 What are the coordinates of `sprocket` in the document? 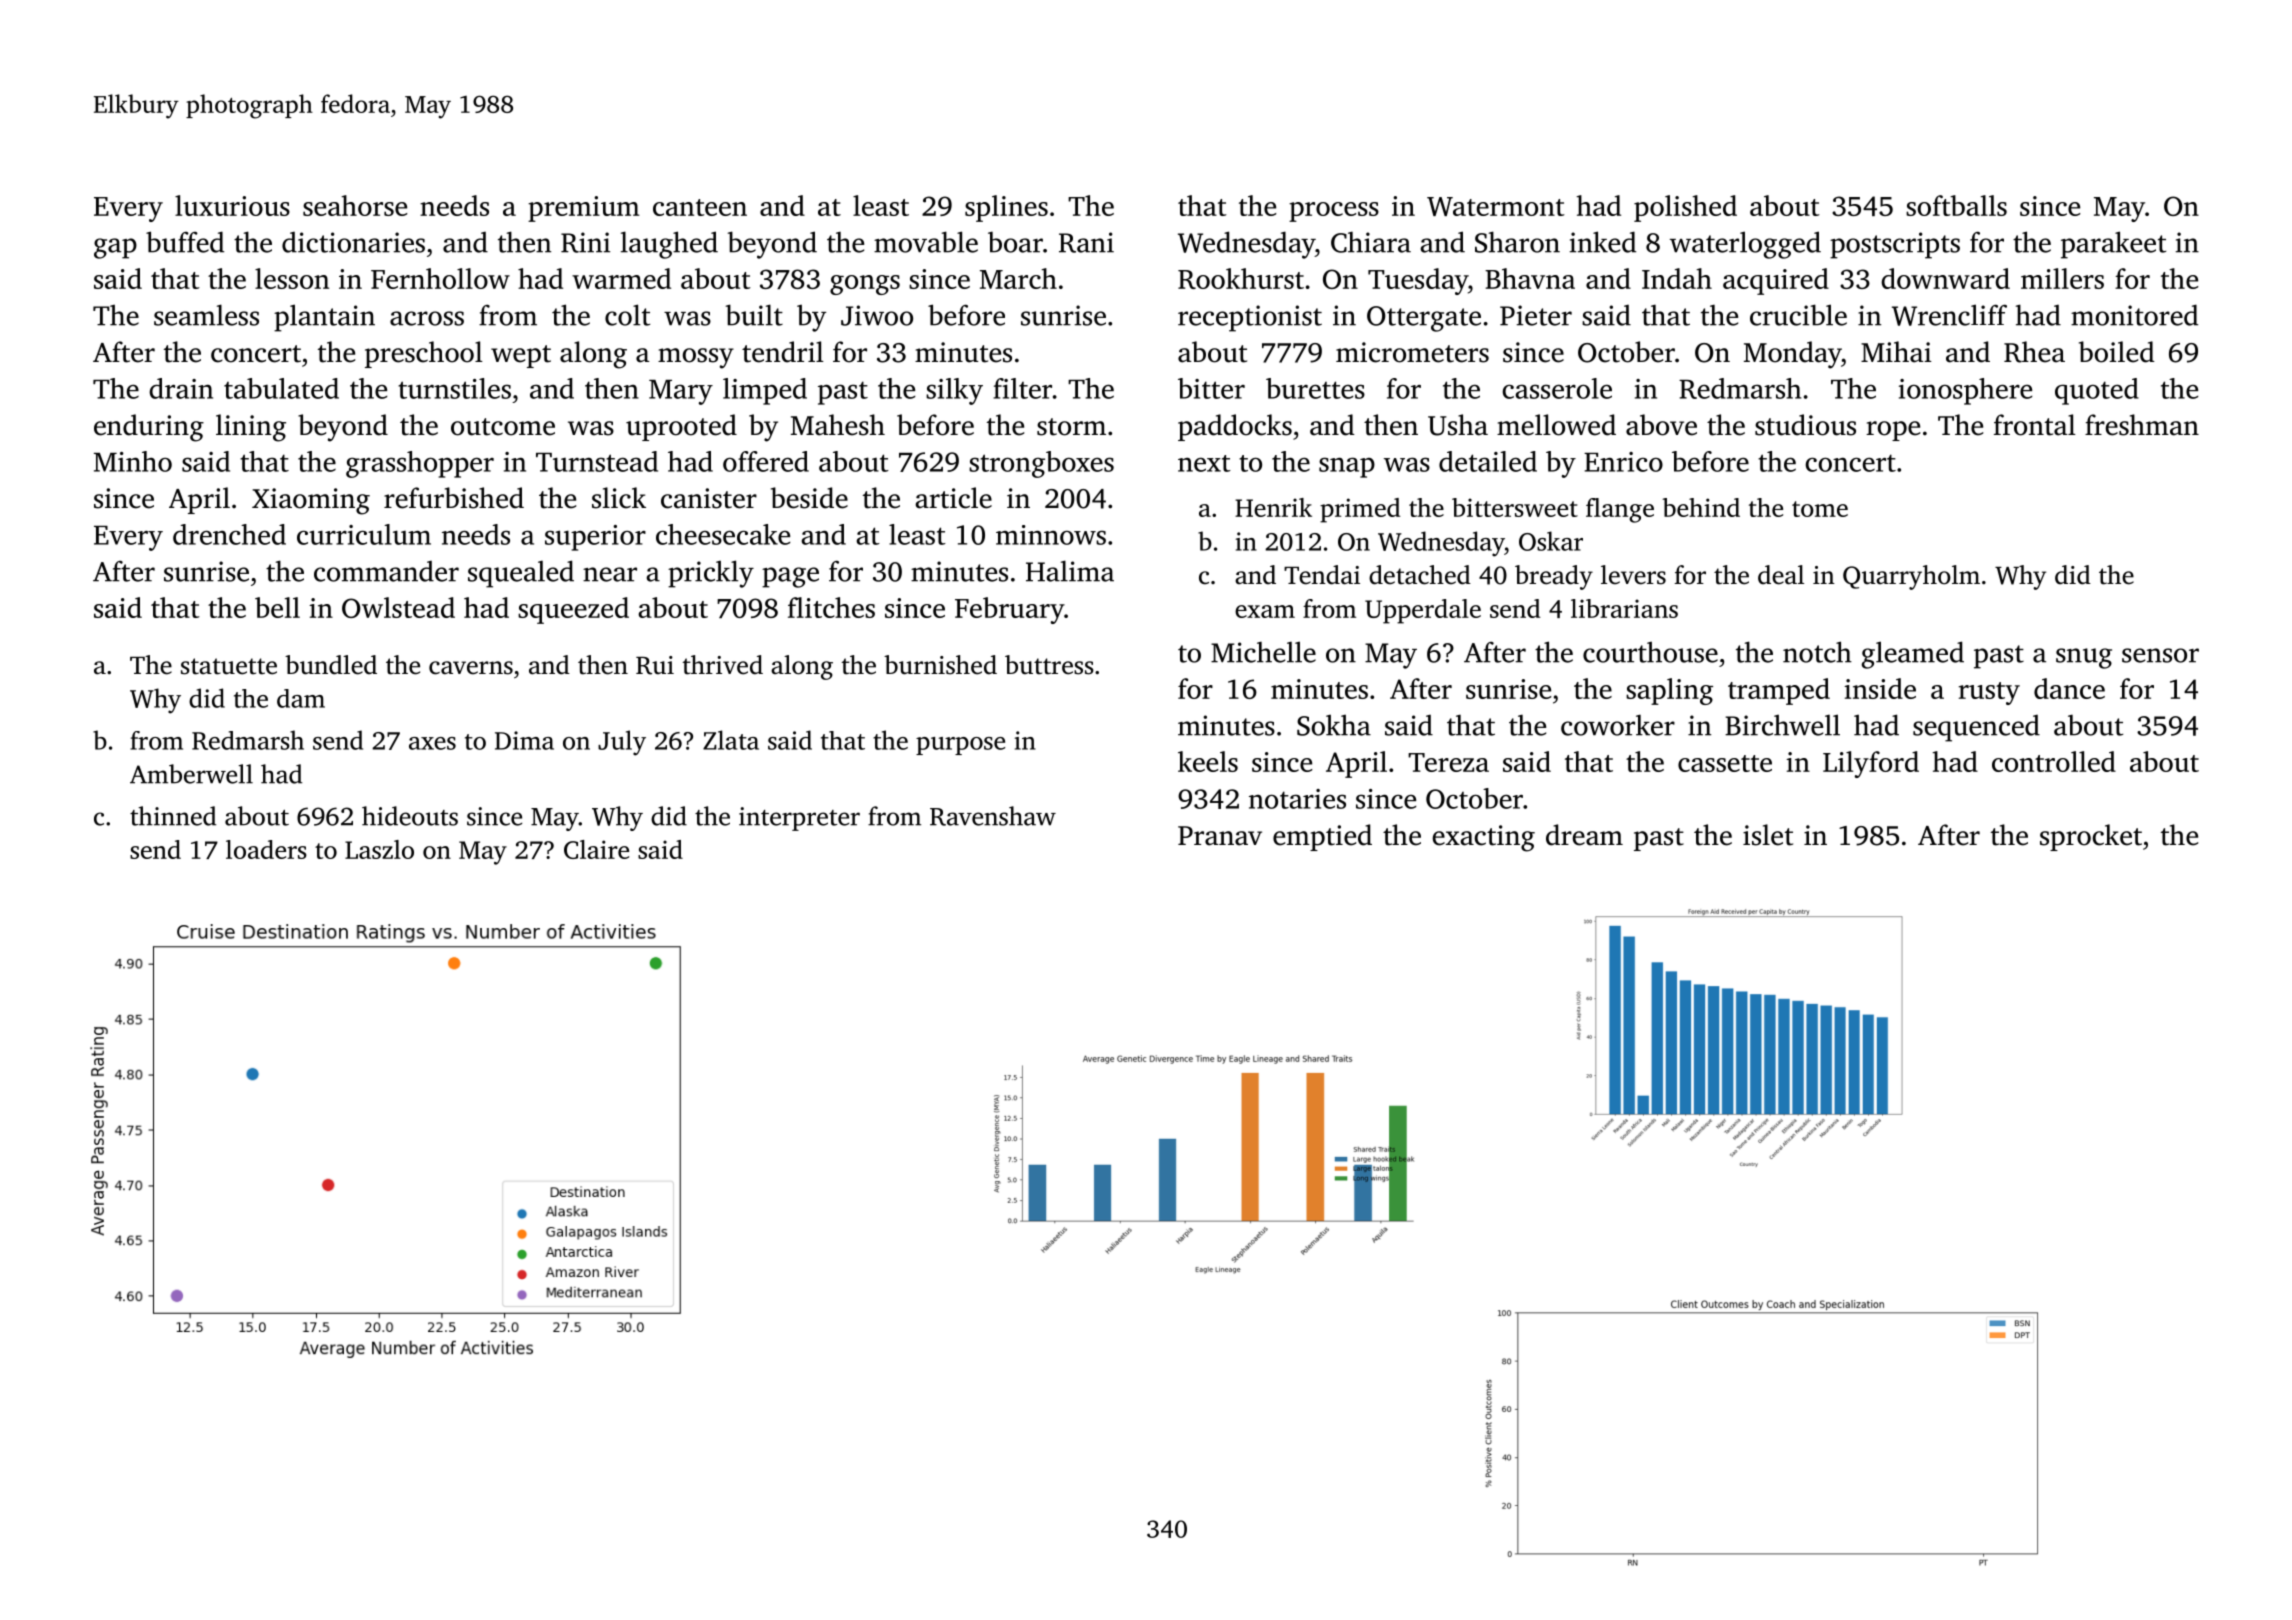 It's located at (2091, 837).
